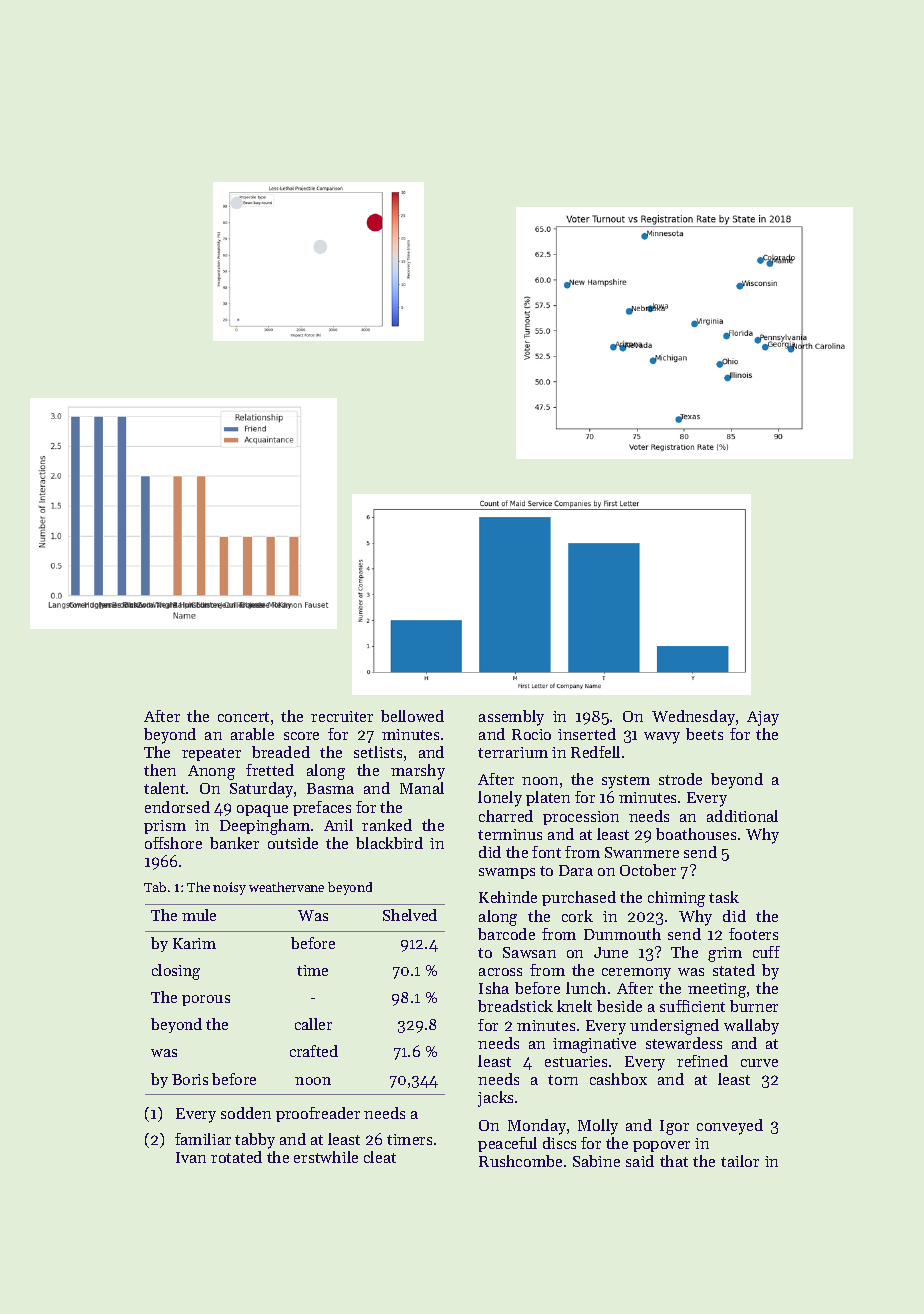 This image has height=1314, width=924. I want to click on familiar, so click(203, 1139).
